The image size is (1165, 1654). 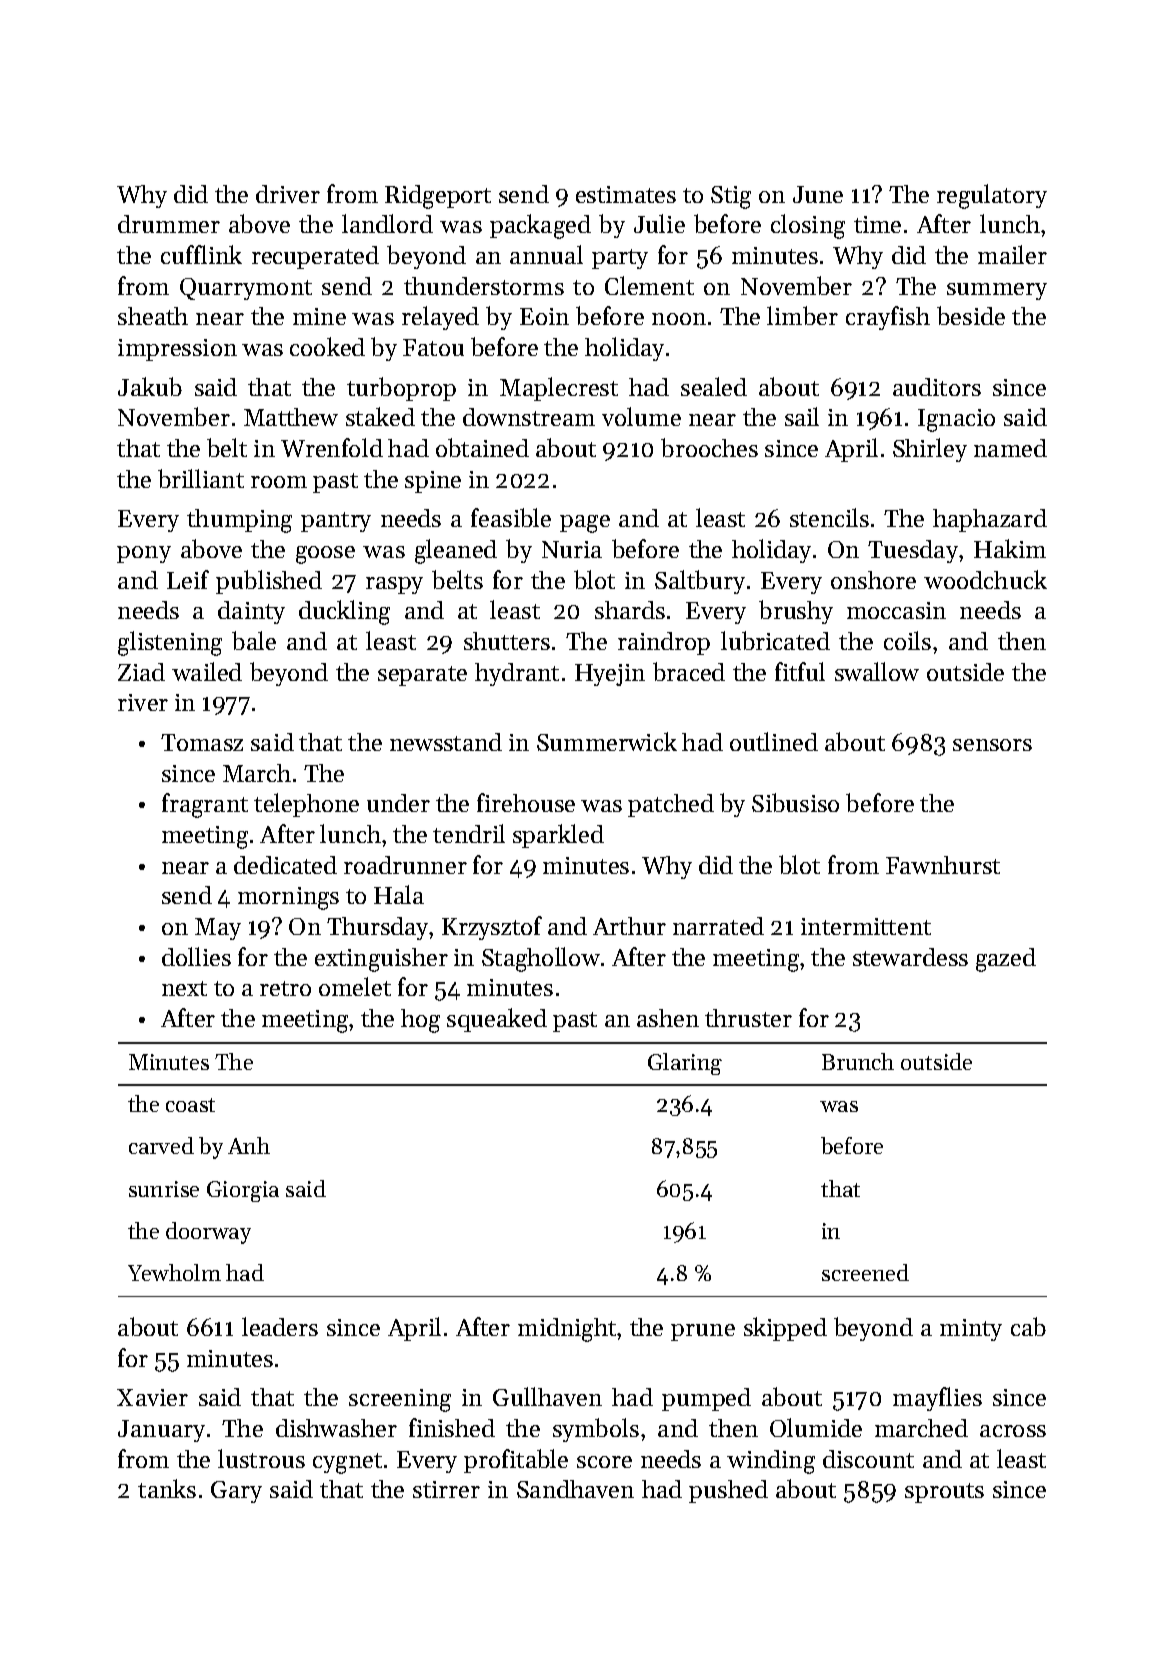 What do you see at coordinates (438, 197) in the page?
I see `Ridgeport` at bounding box center [438, 197].
